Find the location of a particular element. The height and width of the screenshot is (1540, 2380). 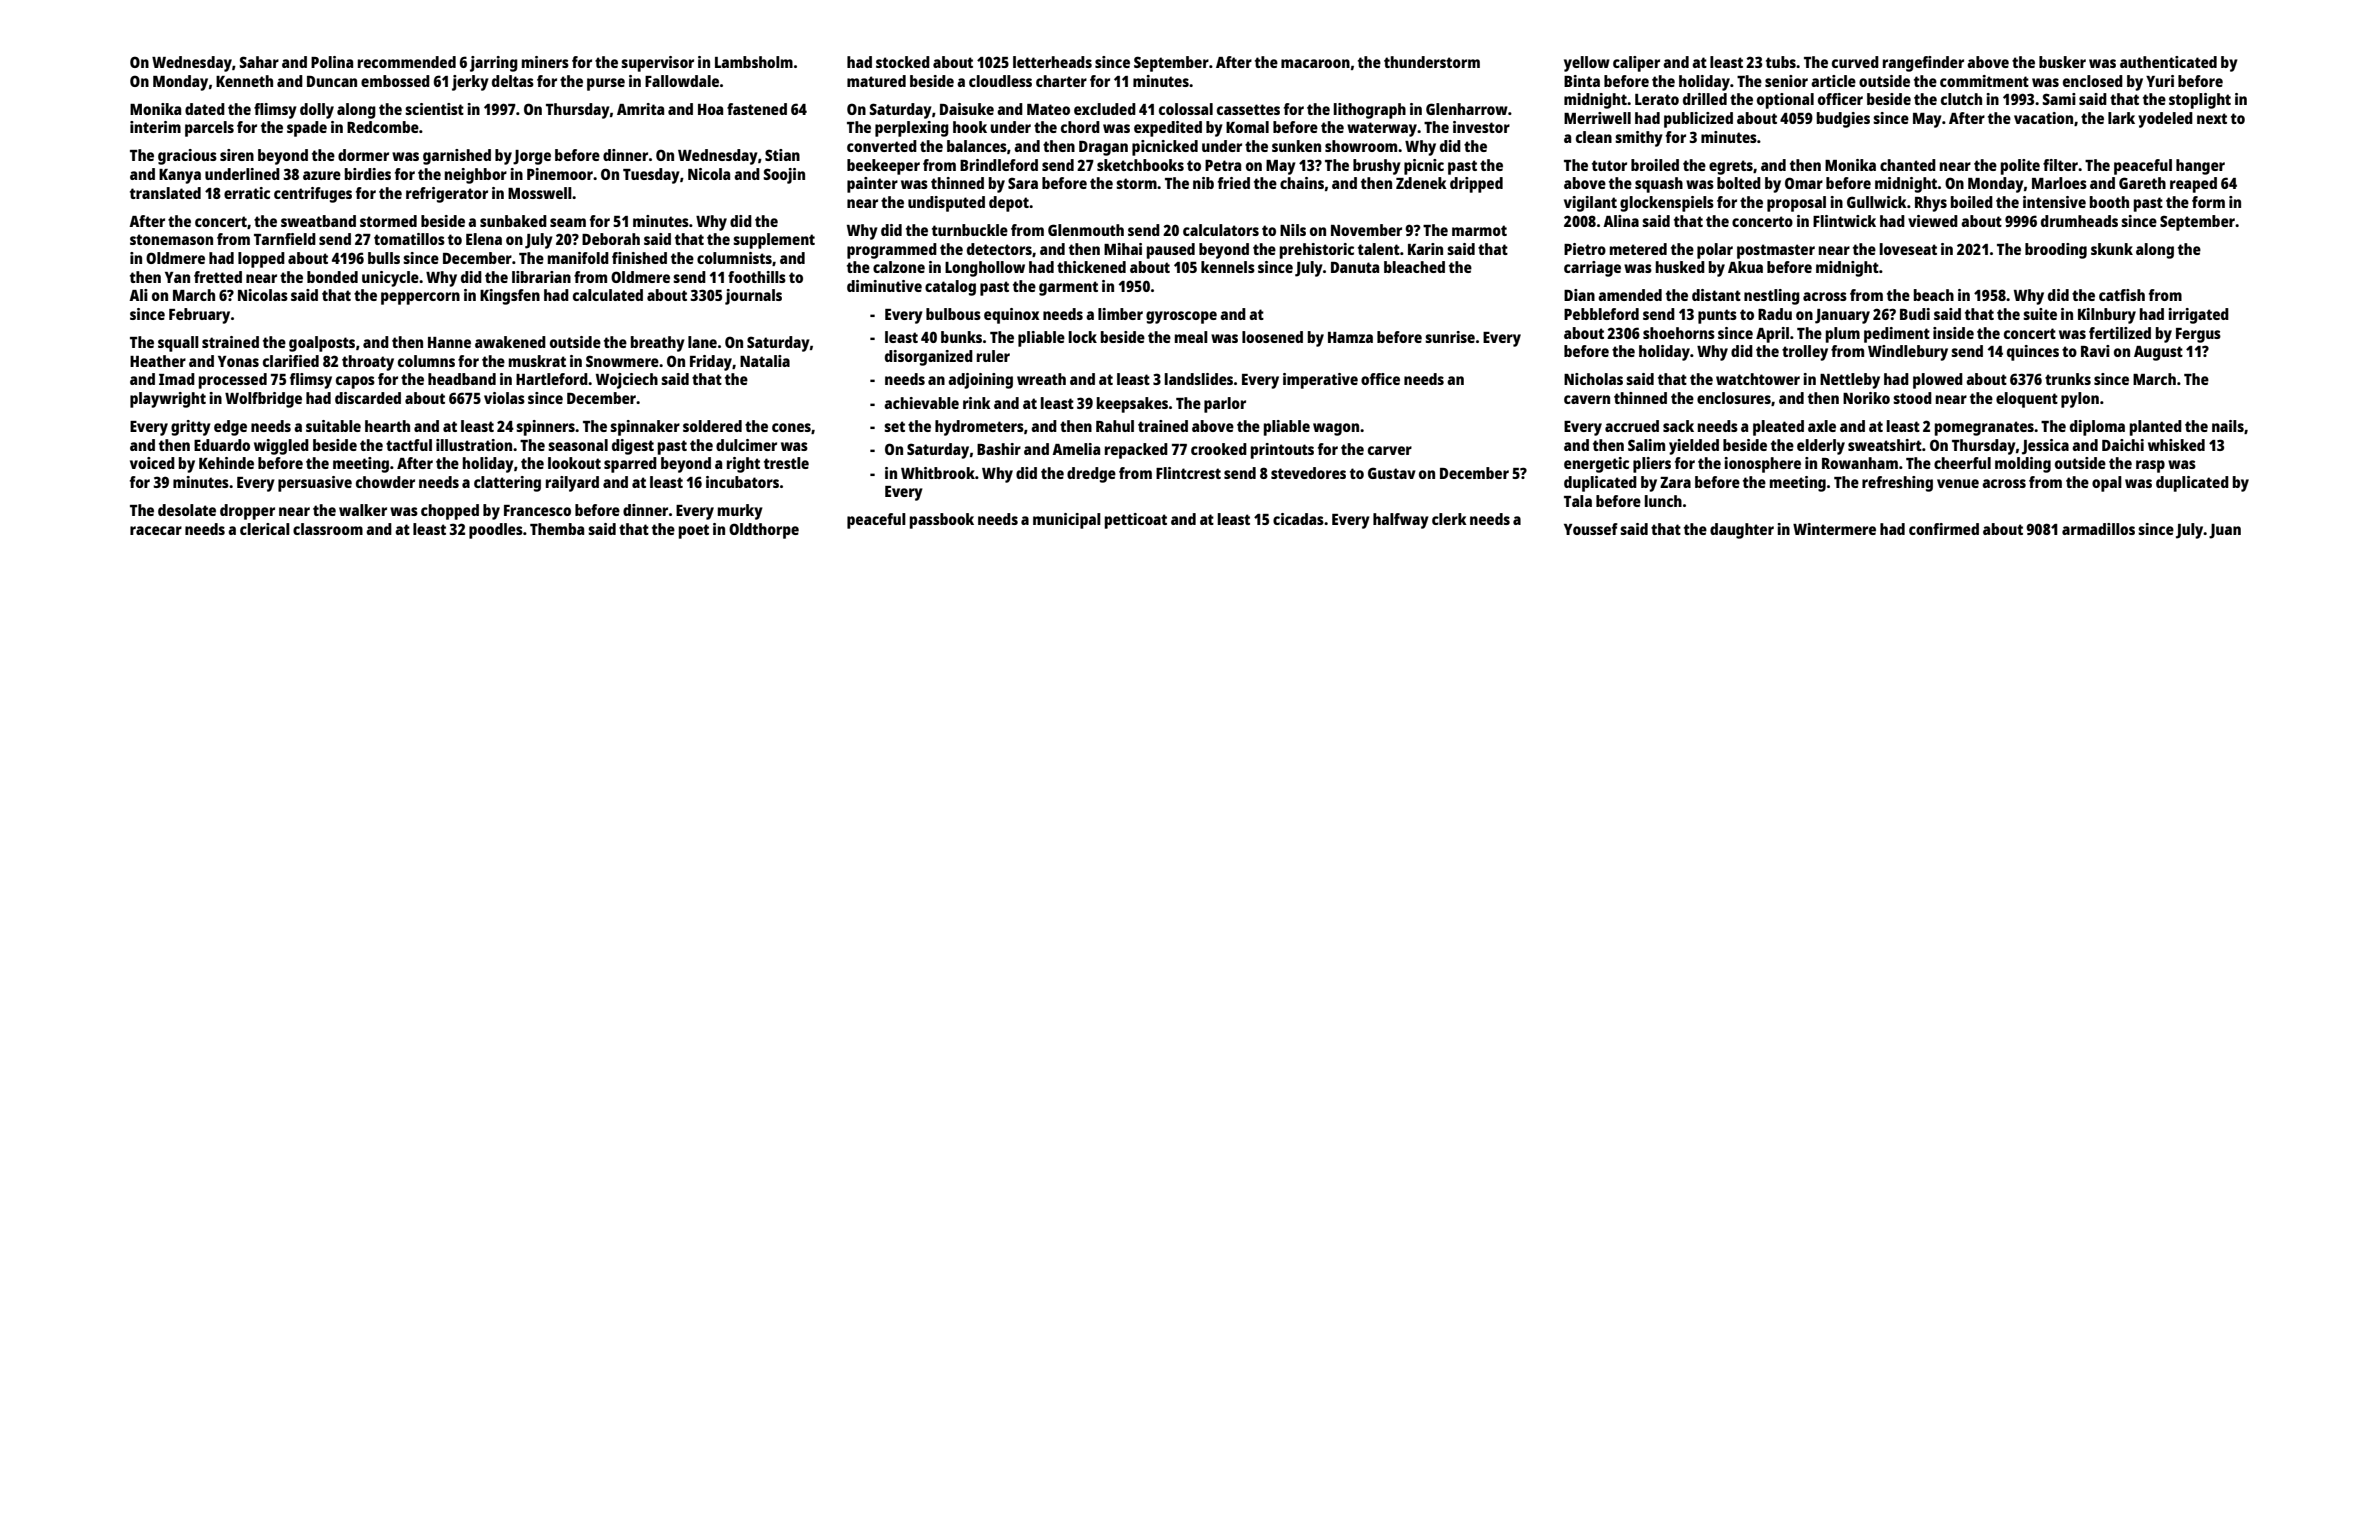

macaroon is located at coordinates (1315, 63).
